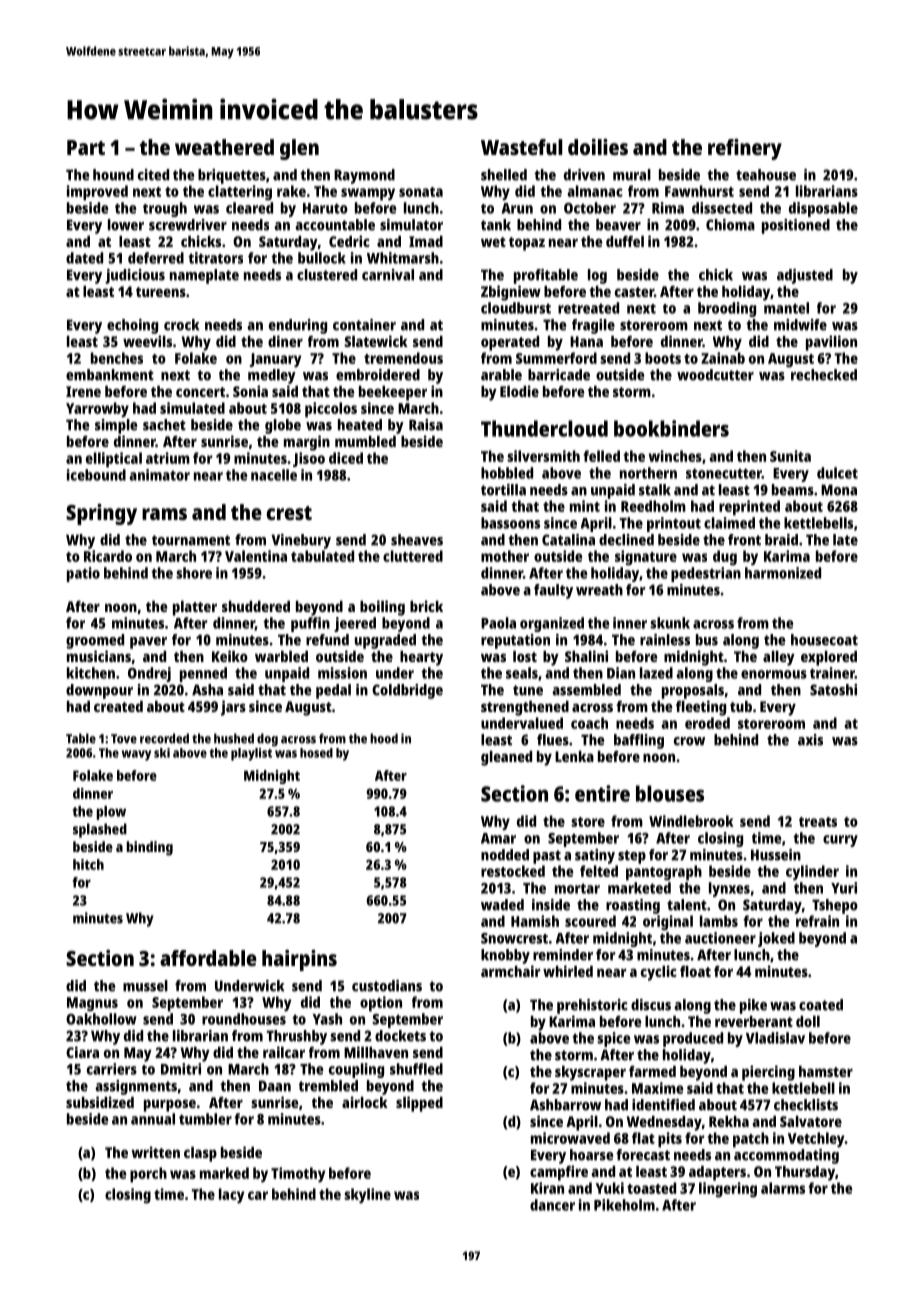 The width and height of the page is (924, 1308). I want to click on sachet, so click(164, 425).
